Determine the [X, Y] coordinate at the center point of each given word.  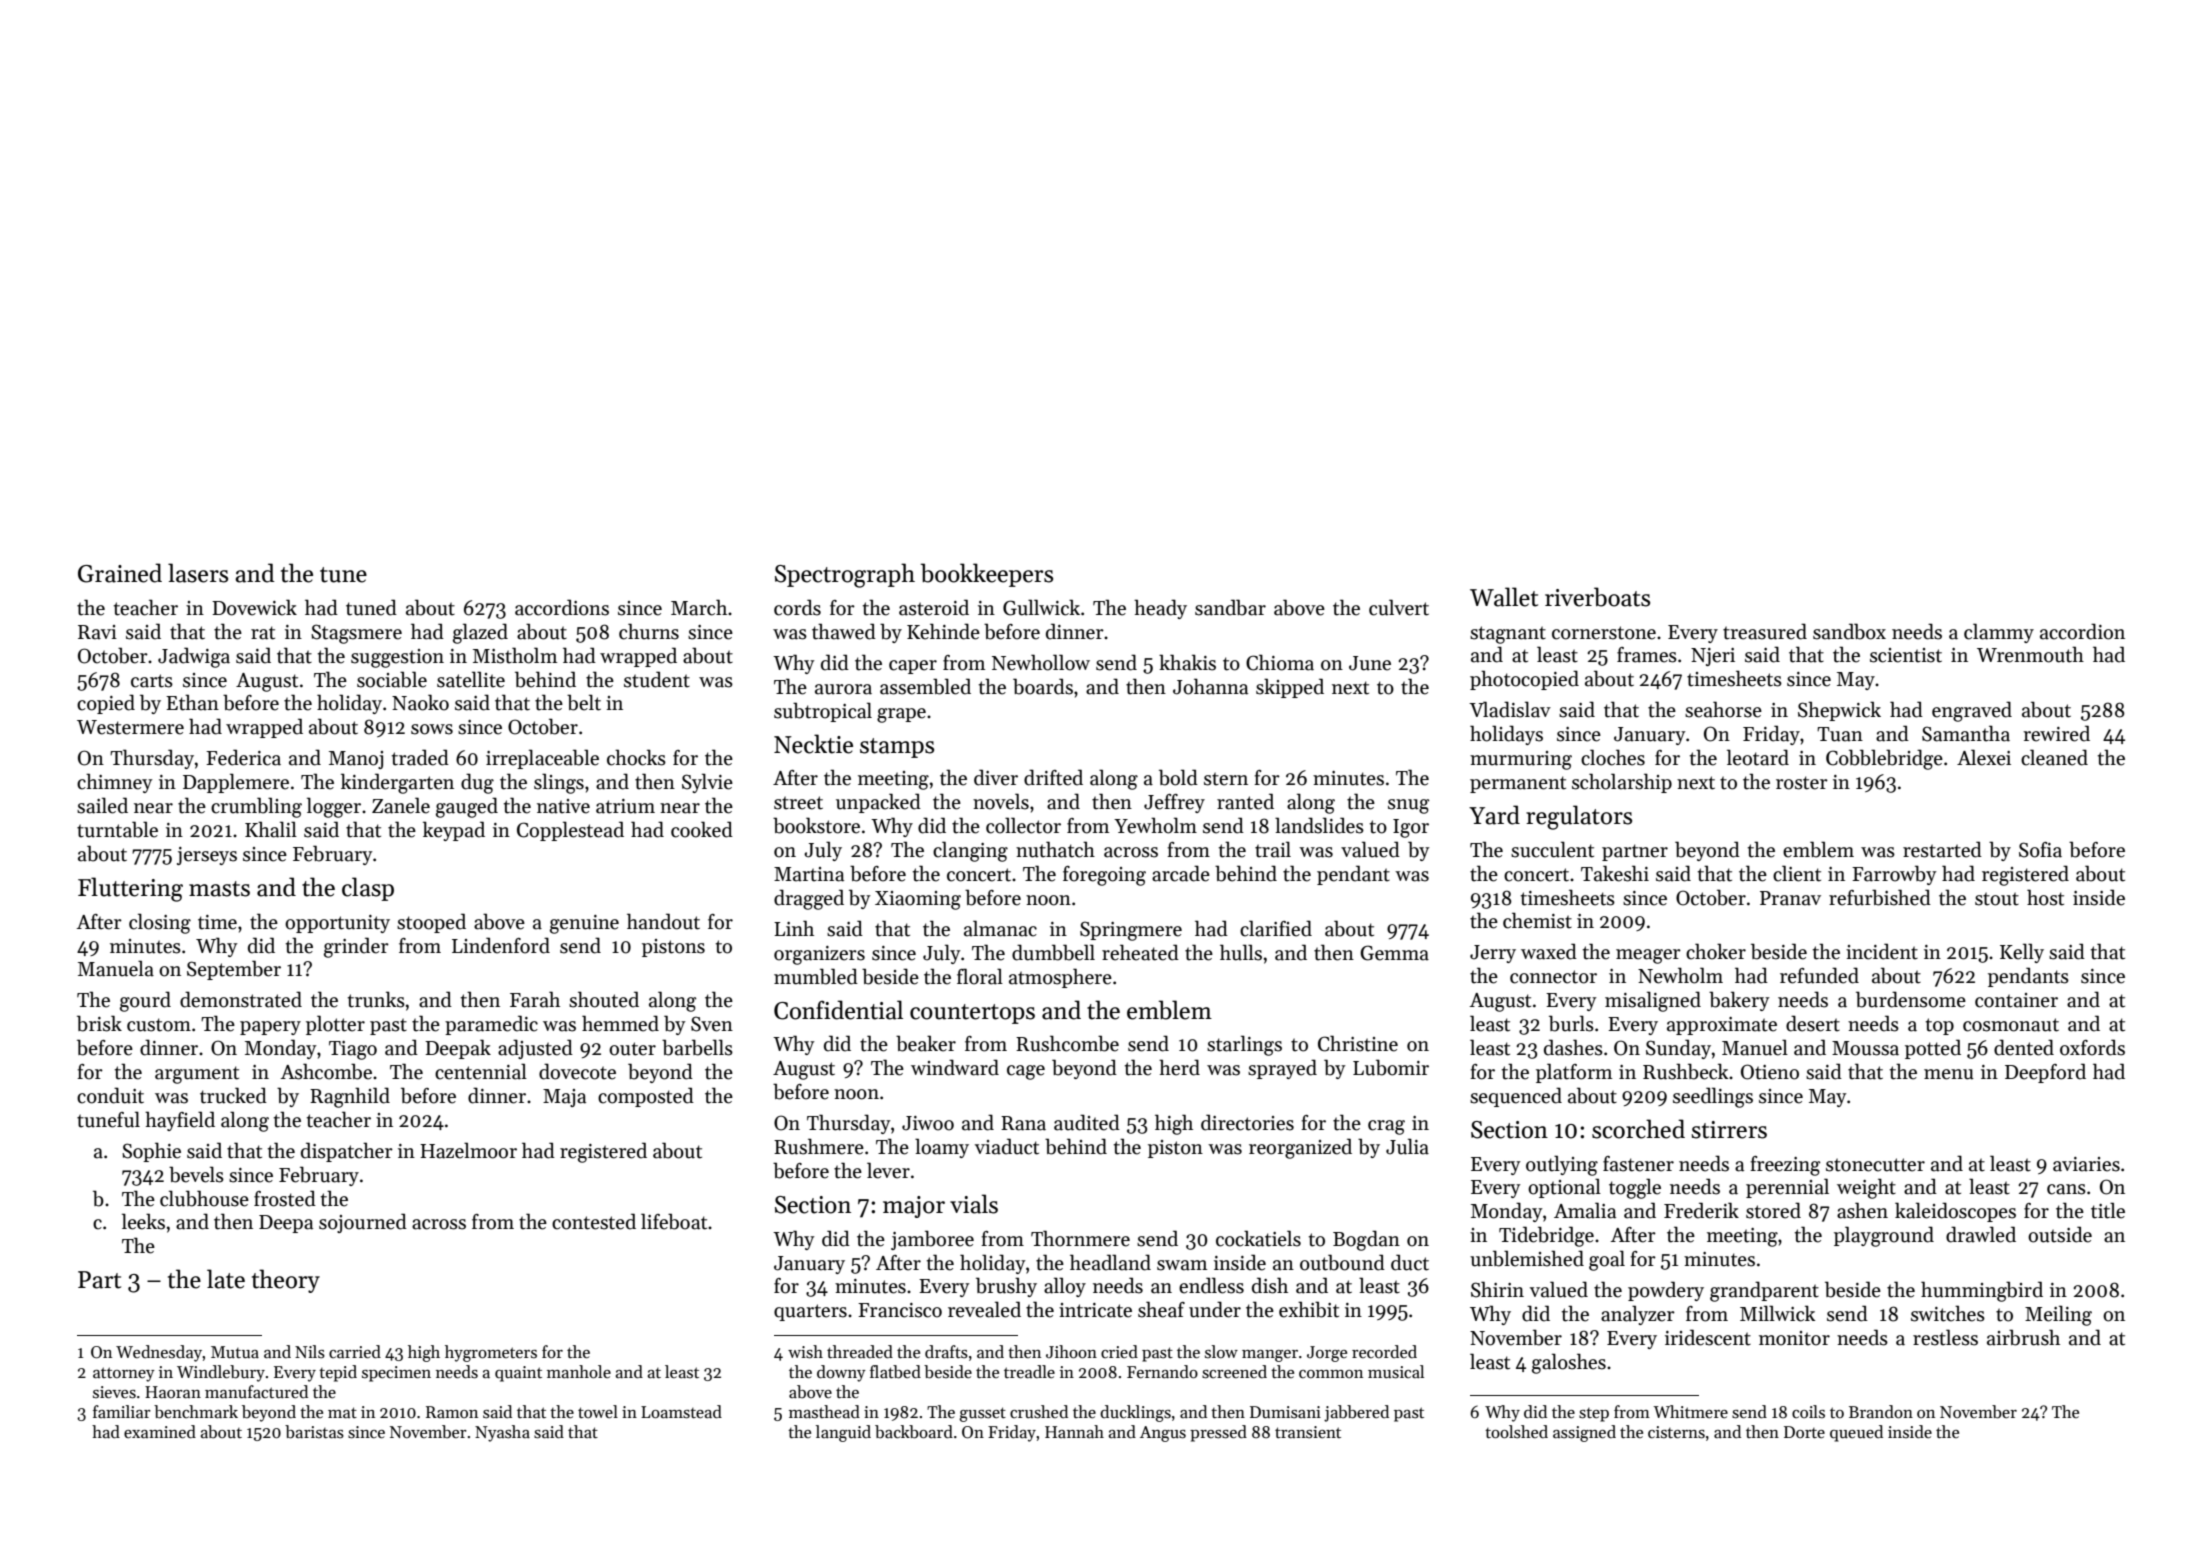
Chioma [1280, 662]
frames [1647, 655]
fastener [1638, 1164]
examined [160, 1432]
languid [843, 1433]
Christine [1358, 1043]
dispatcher [347, 1152]
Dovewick [254, 607]
